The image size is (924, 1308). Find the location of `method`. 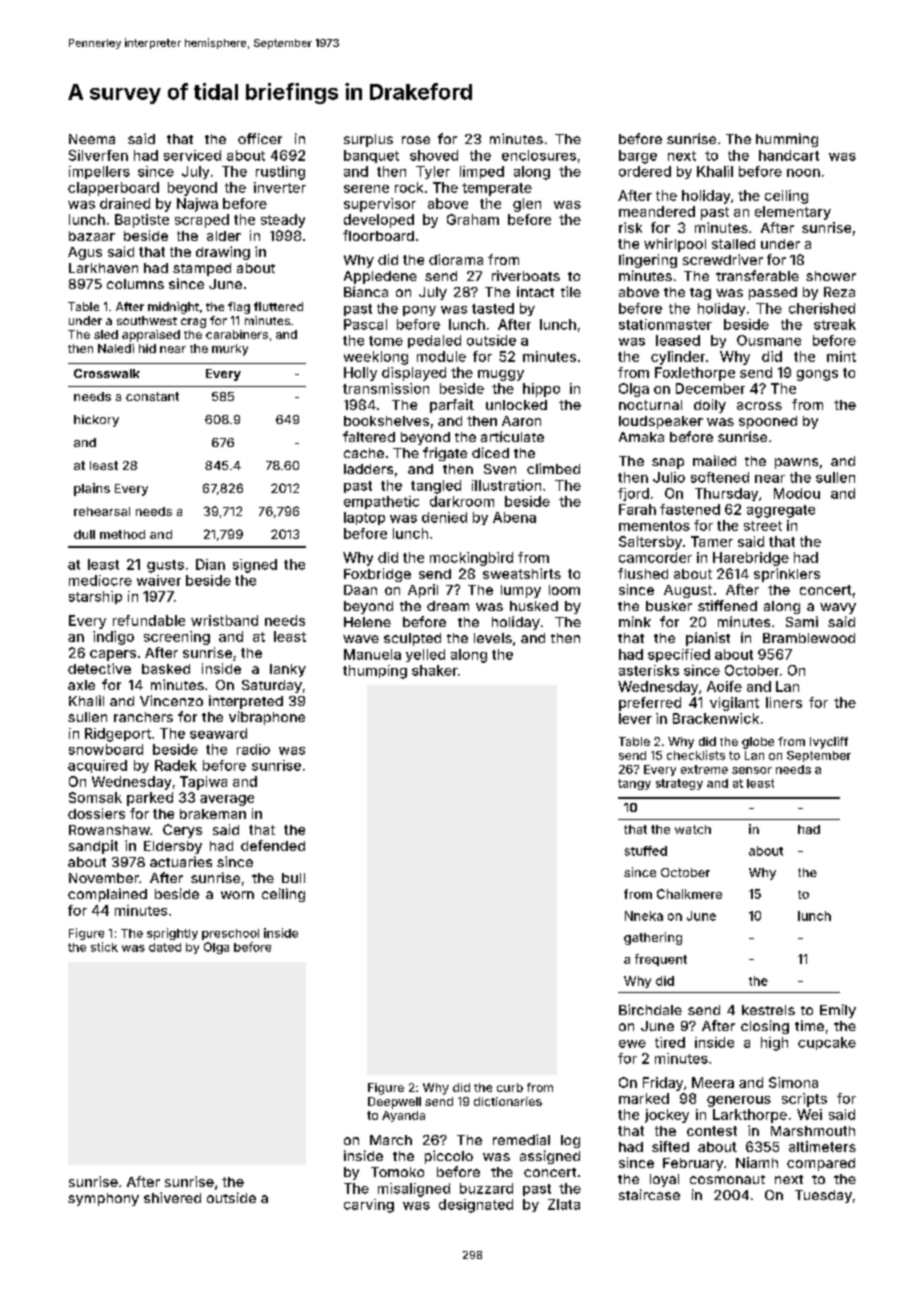

method is located at coordinates (122, 534).
